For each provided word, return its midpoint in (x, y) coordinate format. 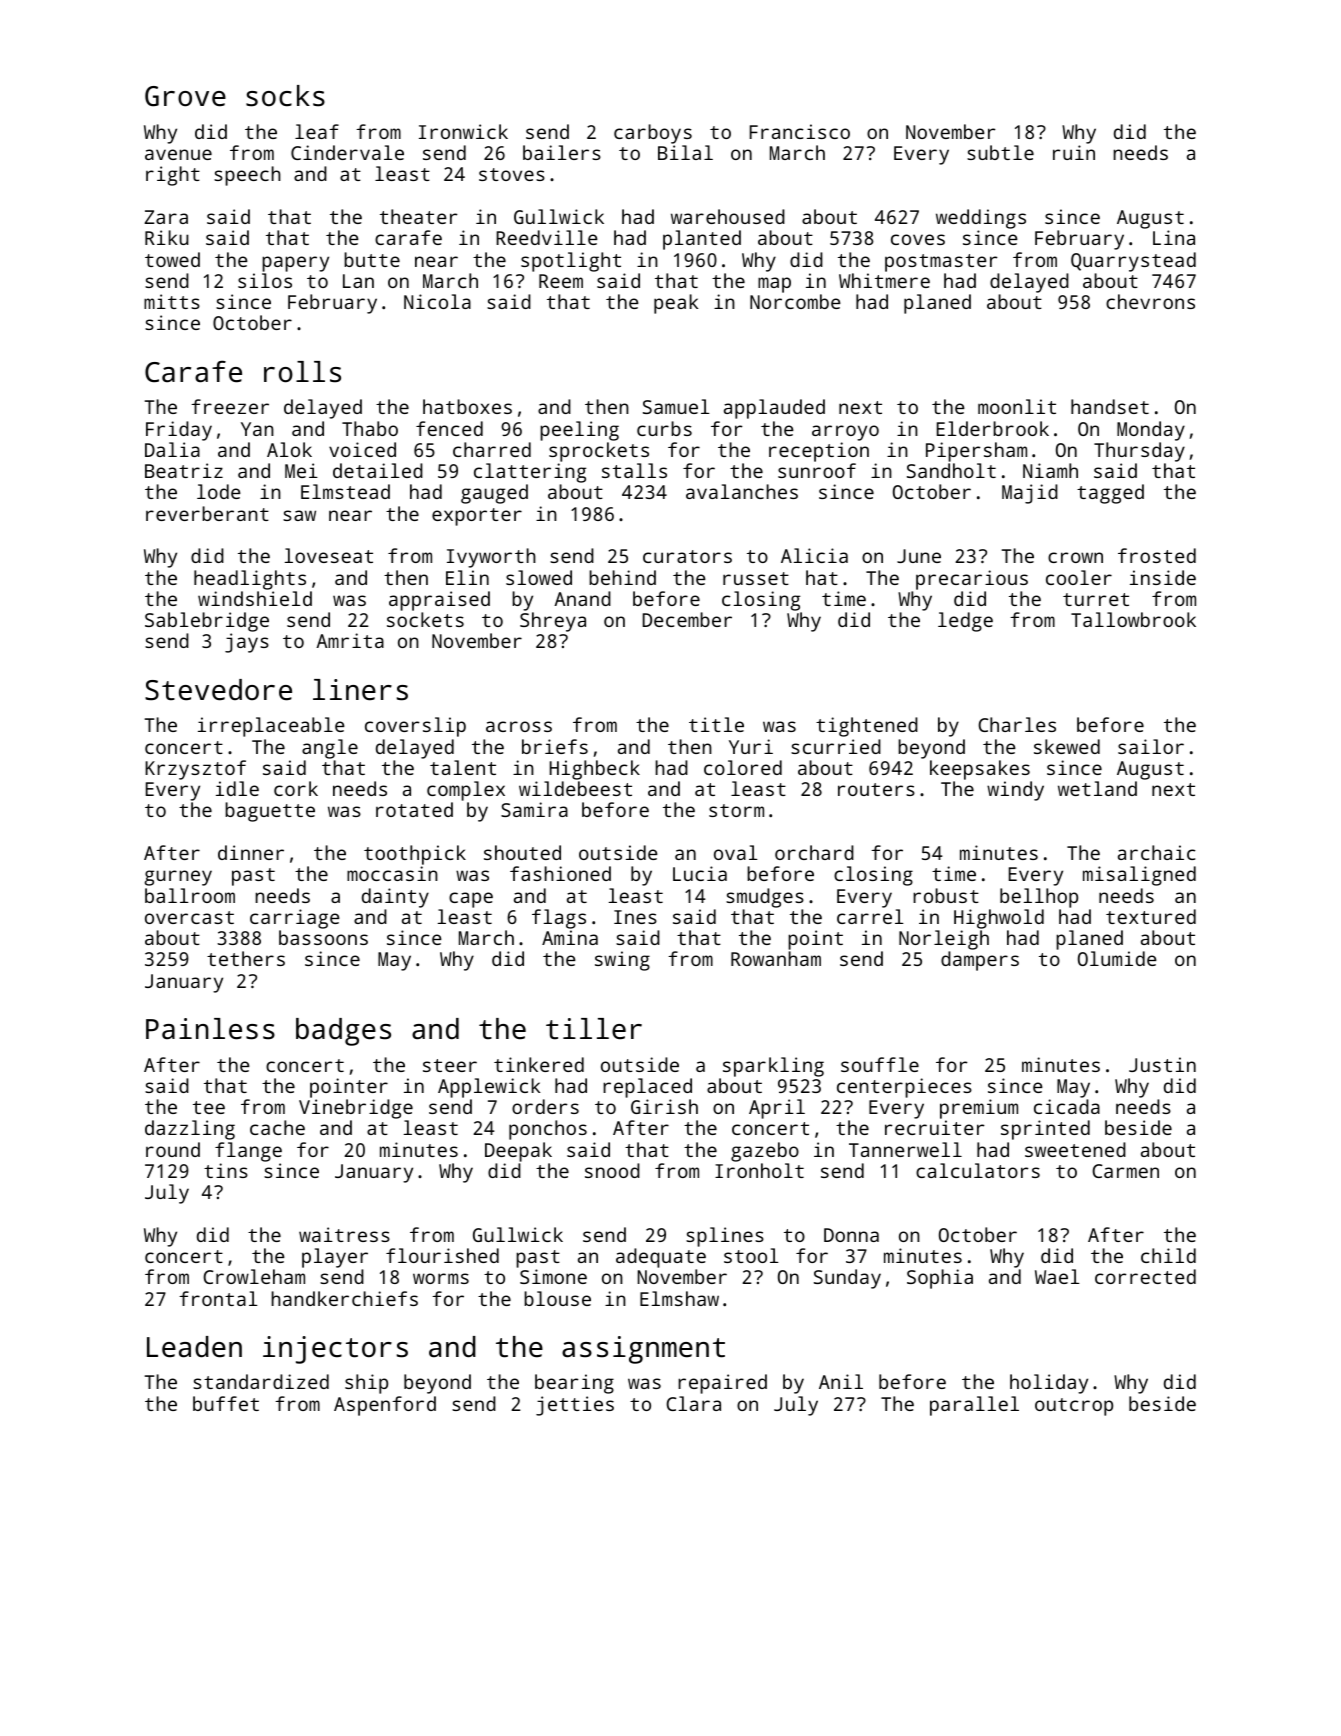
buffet (226, 1403)
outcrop (1074, 1407)
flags (559, 919)
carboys (653, 134)
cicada (1067, 1106)
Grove (185, 96)
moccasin (392, 873)
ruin (1074, 152)
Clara (693, 1403)
